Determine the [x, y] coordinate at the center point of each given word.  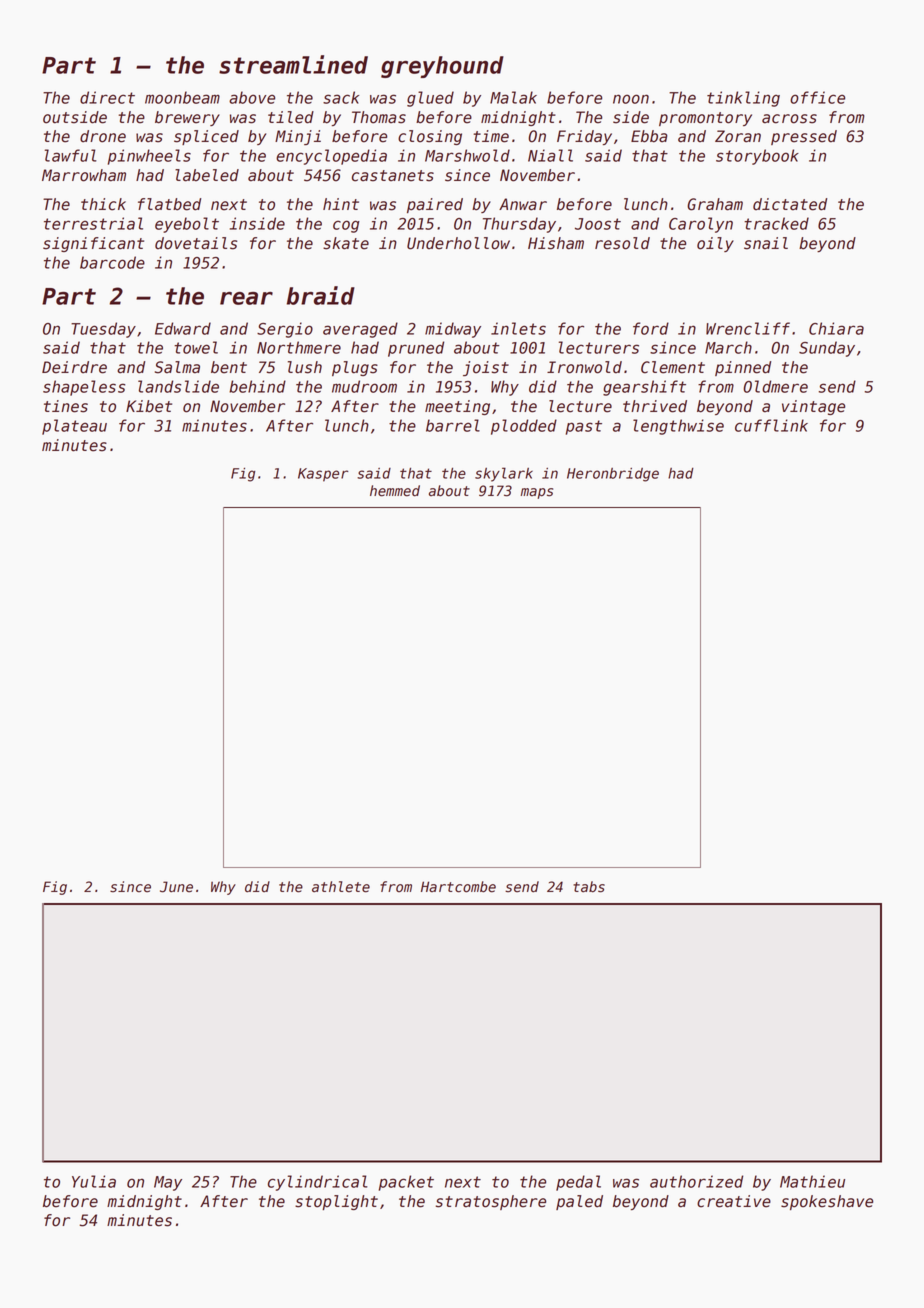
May [168, 1183]
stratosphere [491, 1202]
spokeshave [827, 1202]
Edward [183, 328]
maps [537, 493]
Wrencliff [748, 328]
